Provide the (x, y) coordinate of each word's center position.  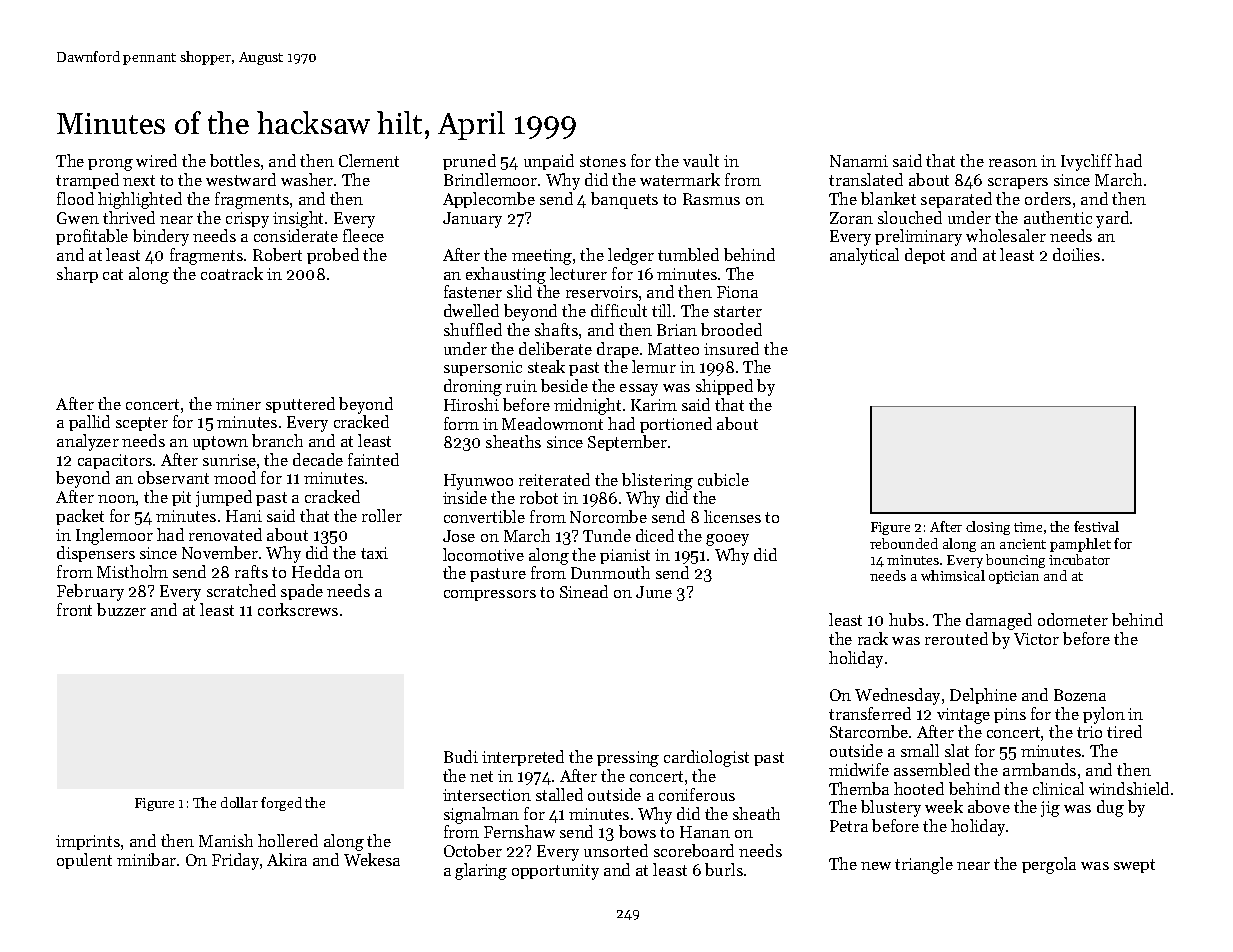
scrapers (1018, 183)
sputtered (300, 405)
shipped (724, 387)
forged (281, 804)
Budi (461, 756)
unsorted (616, 850)
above (989, 806)
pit (181, 498)
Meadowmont (552, 423)
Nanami (859, 161)
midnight (587, 406)
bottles (235, 160)
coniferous (697, 794)
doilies (1076, 254)
